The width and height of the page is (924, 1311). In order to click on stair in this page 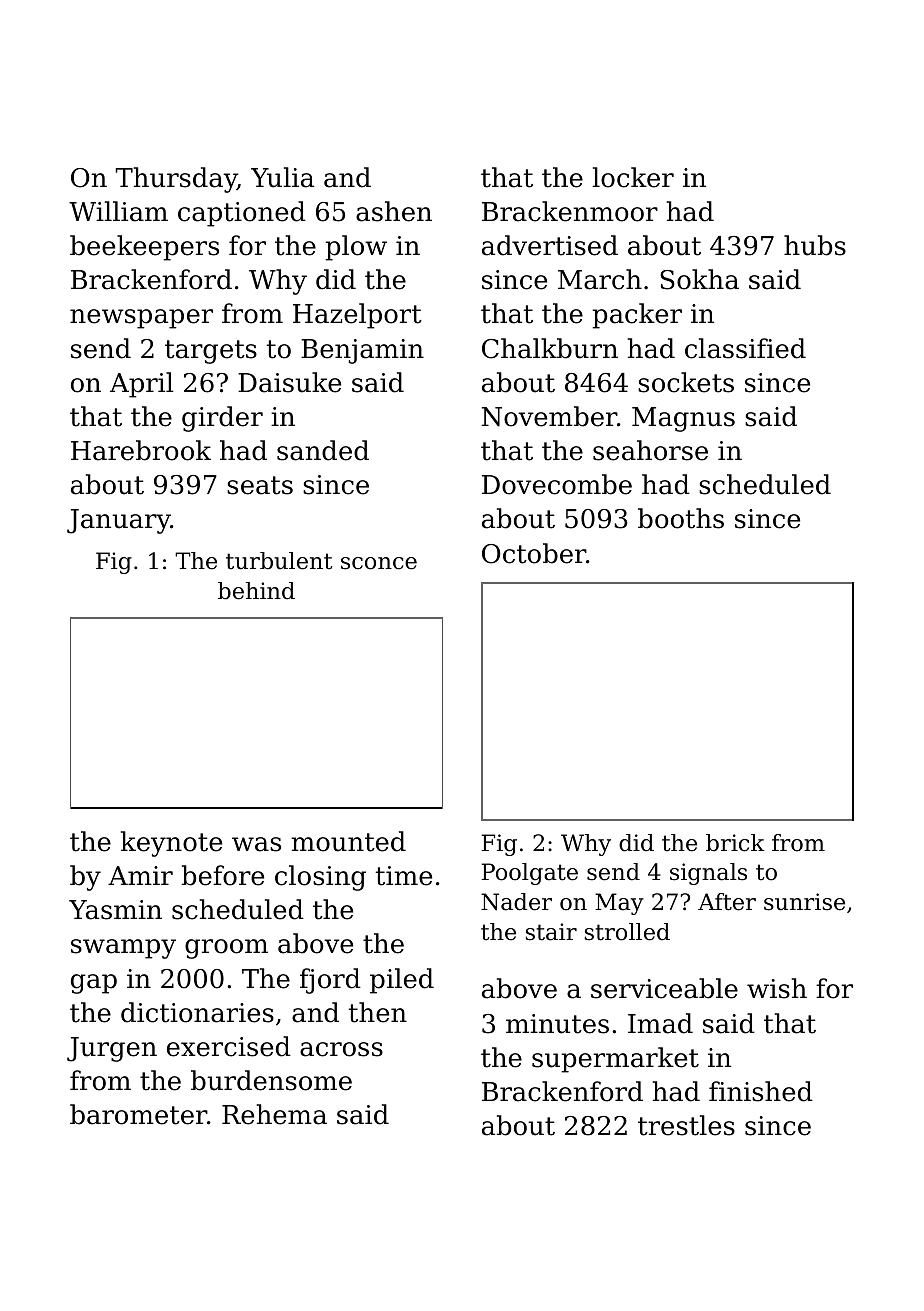, I will do `click(551, 932)`.
